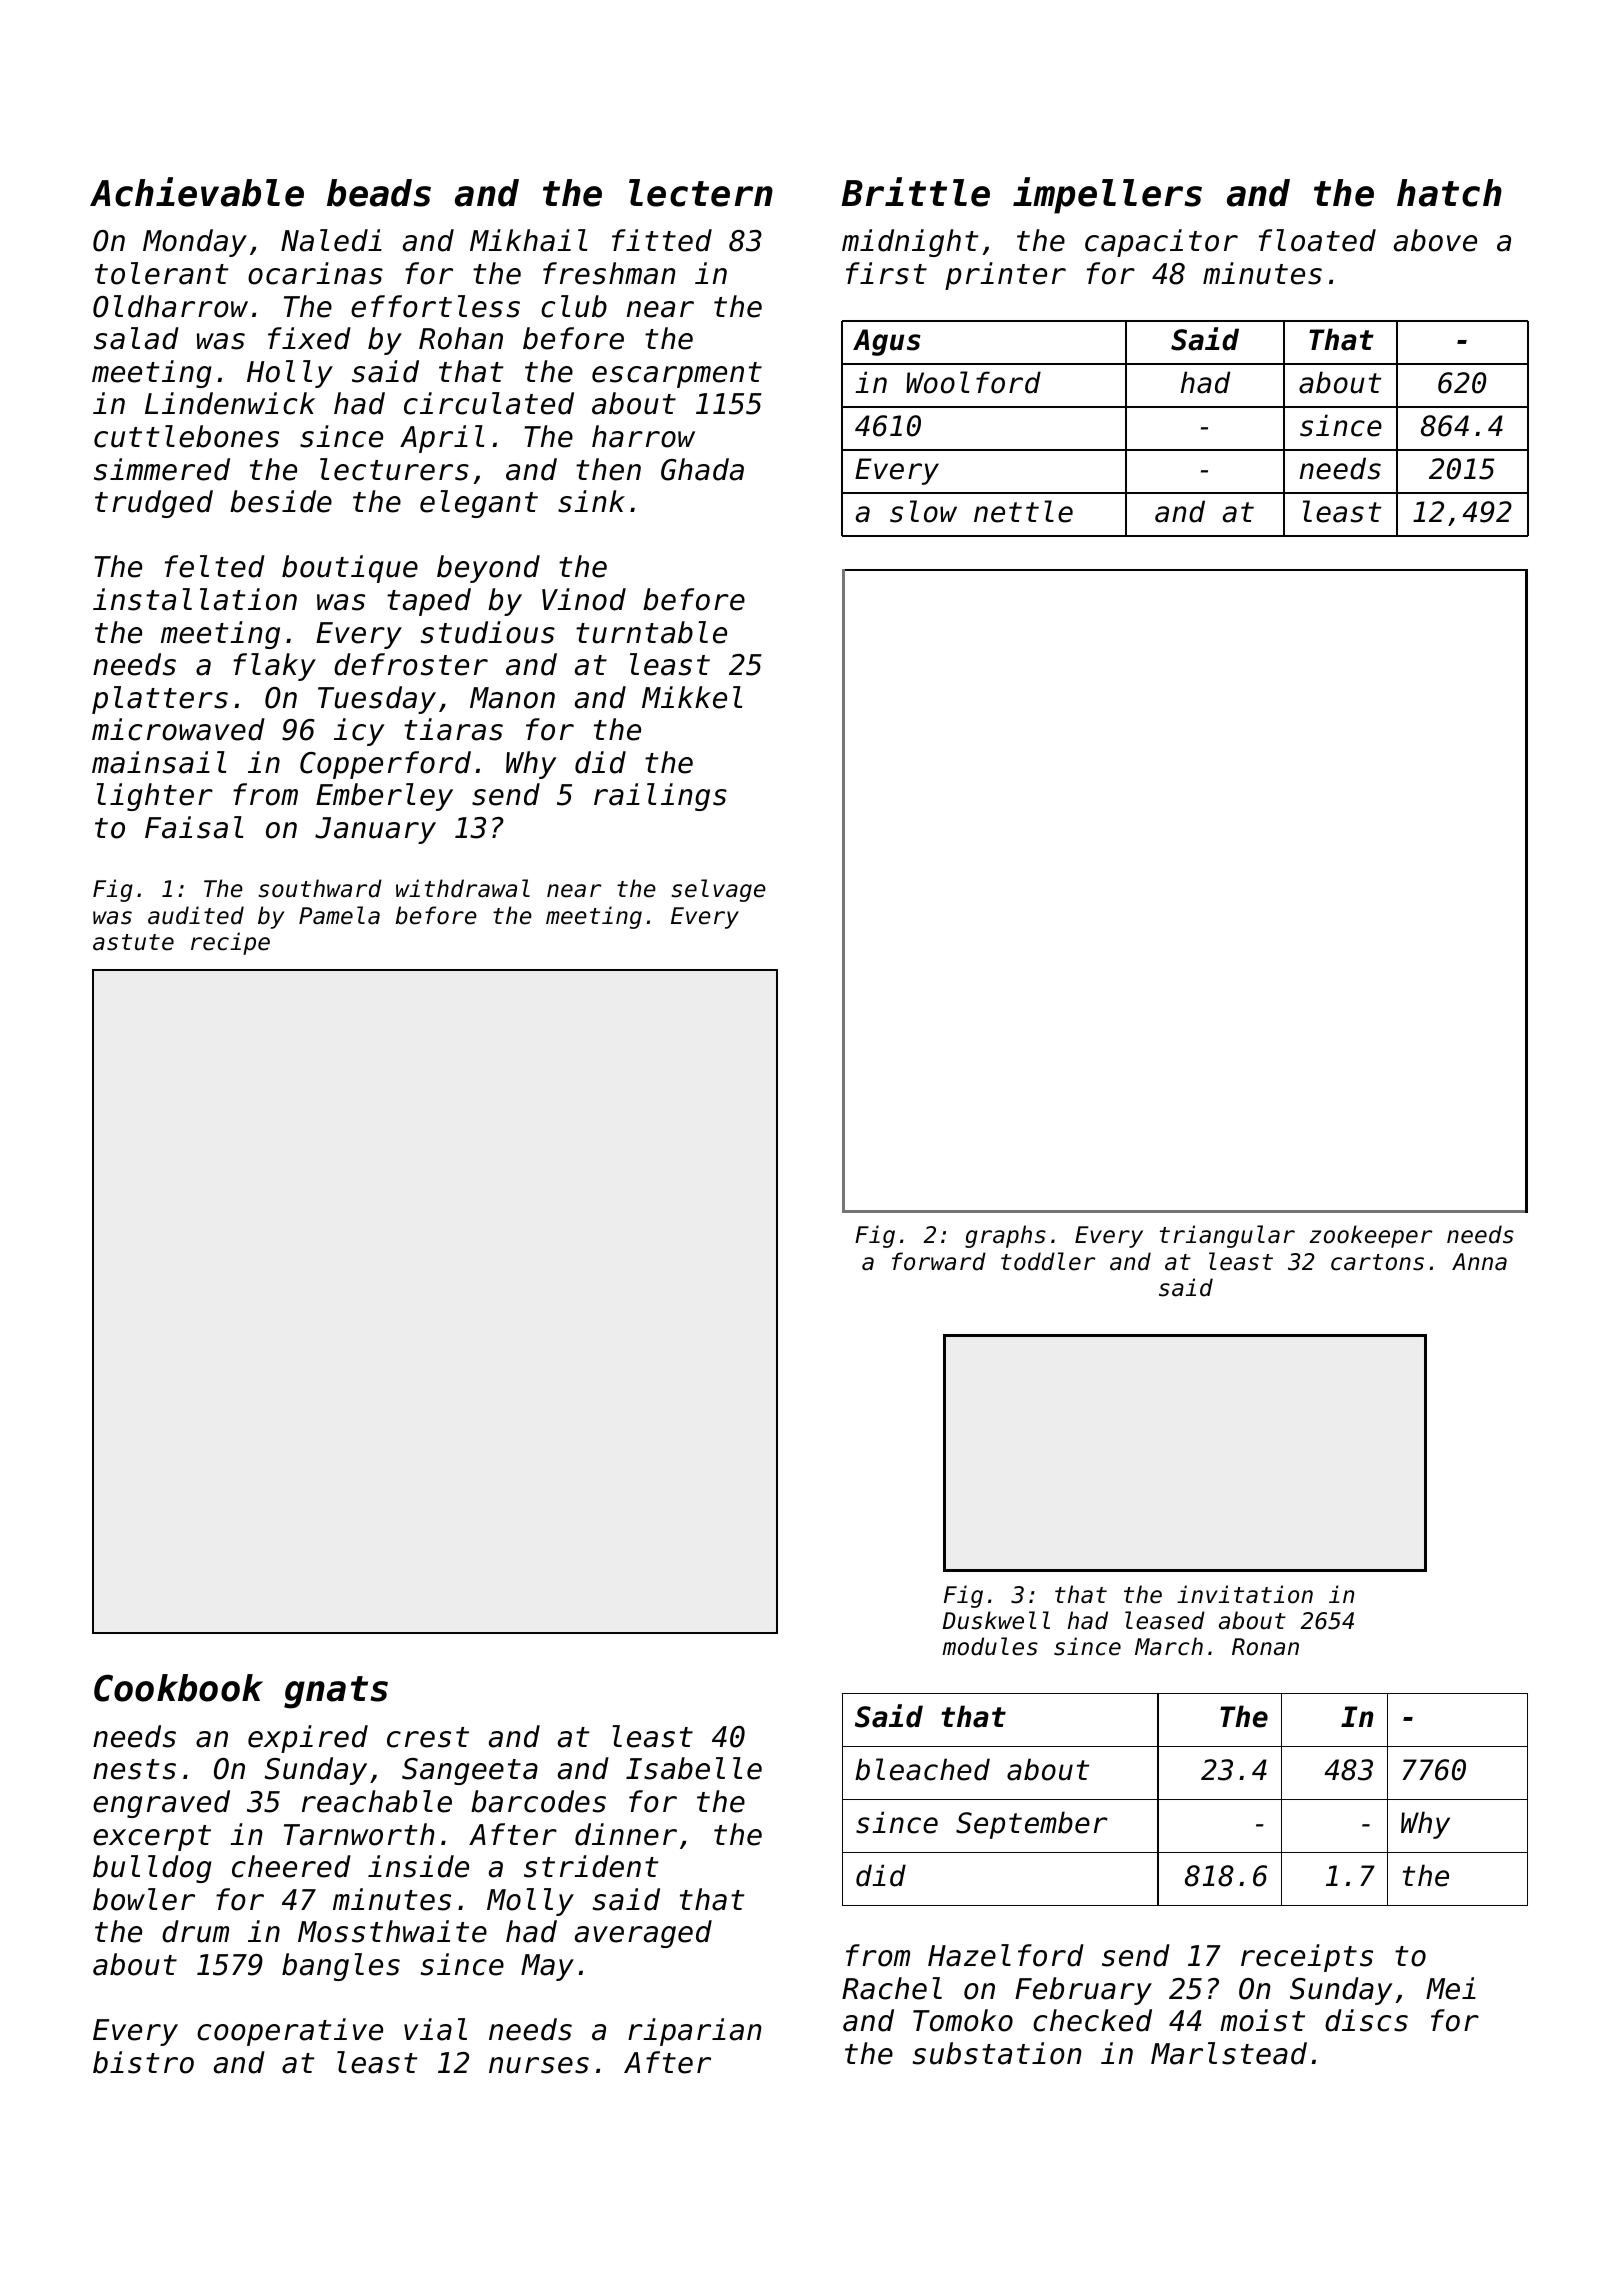 This document has width=1620, height=2292. I want to click on toddler, so click(1048, 1261).
